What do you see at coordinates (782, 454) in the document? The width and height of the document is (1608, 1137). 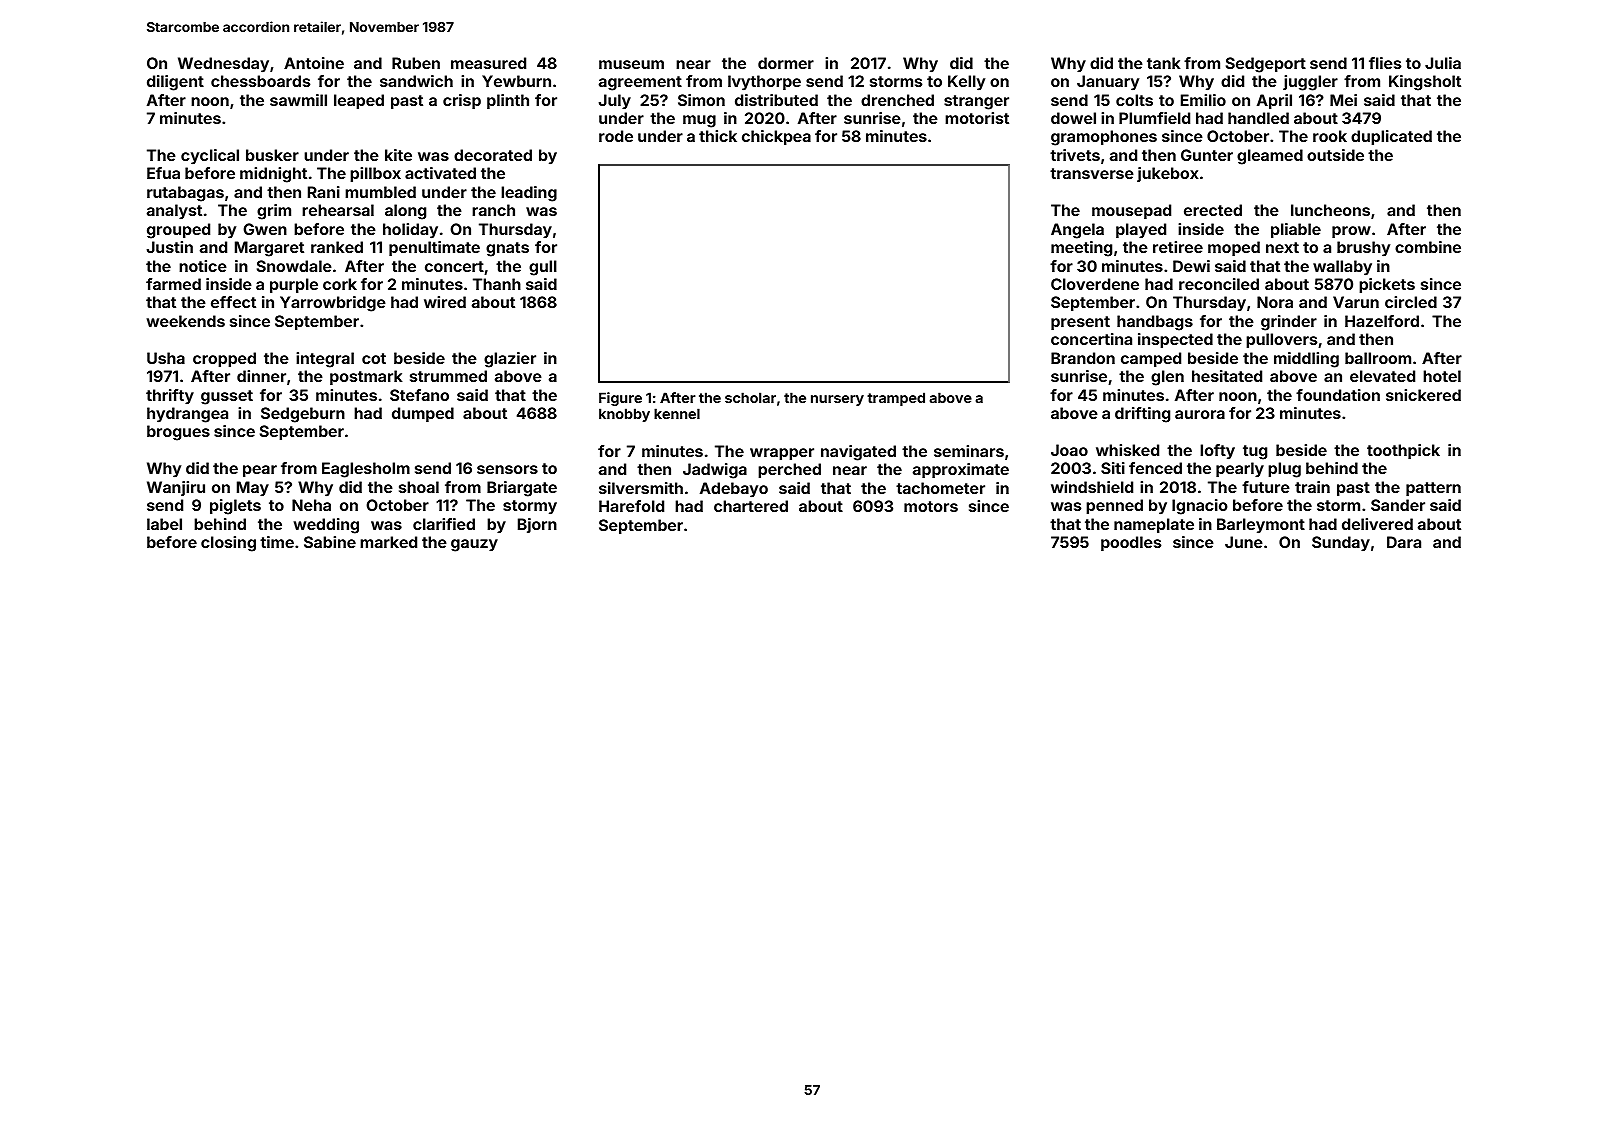 I see `wrapper` at bounding box center [782, 454].
